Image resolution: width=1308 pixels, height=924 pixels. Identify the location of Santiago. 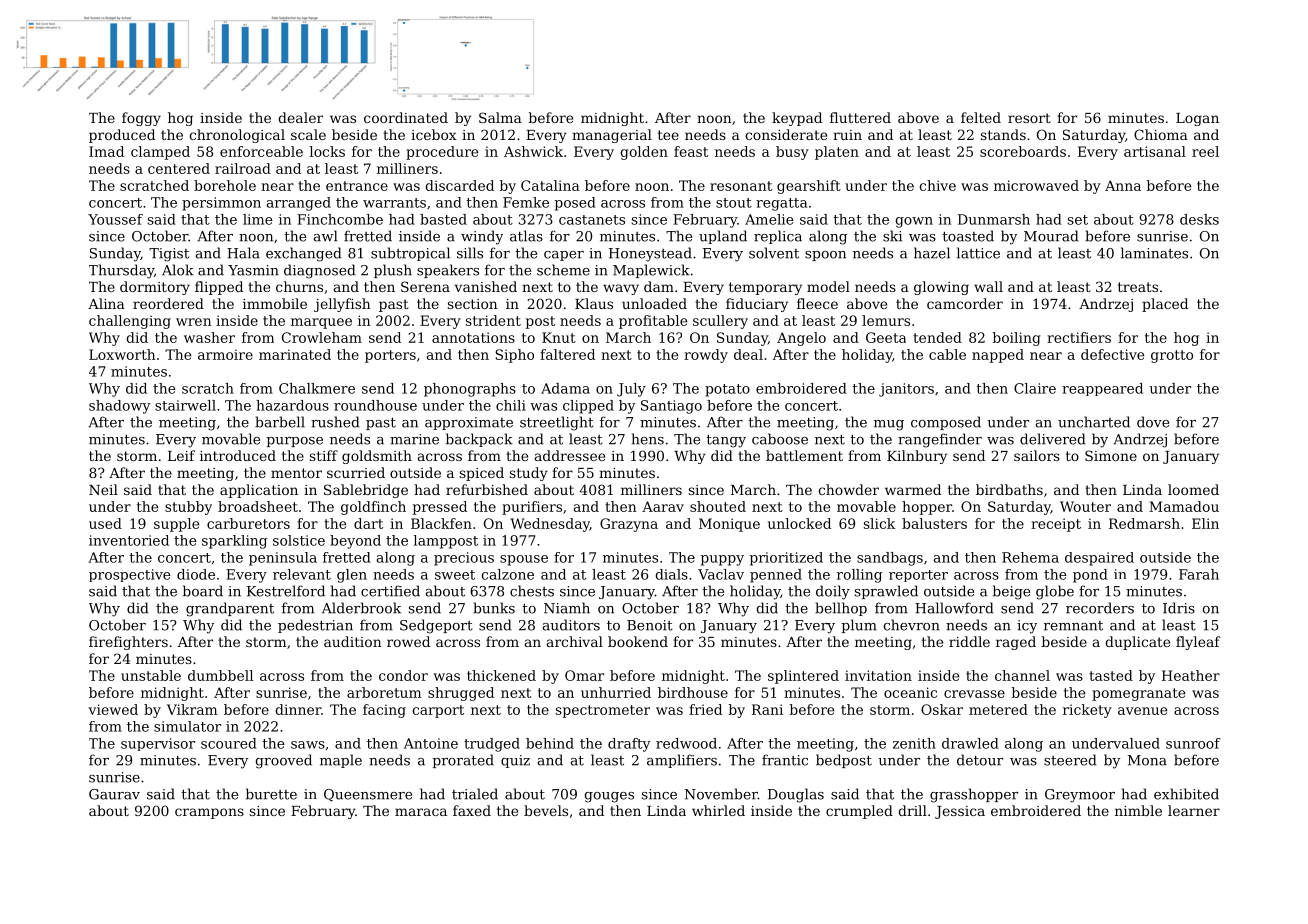
(671, 407).
